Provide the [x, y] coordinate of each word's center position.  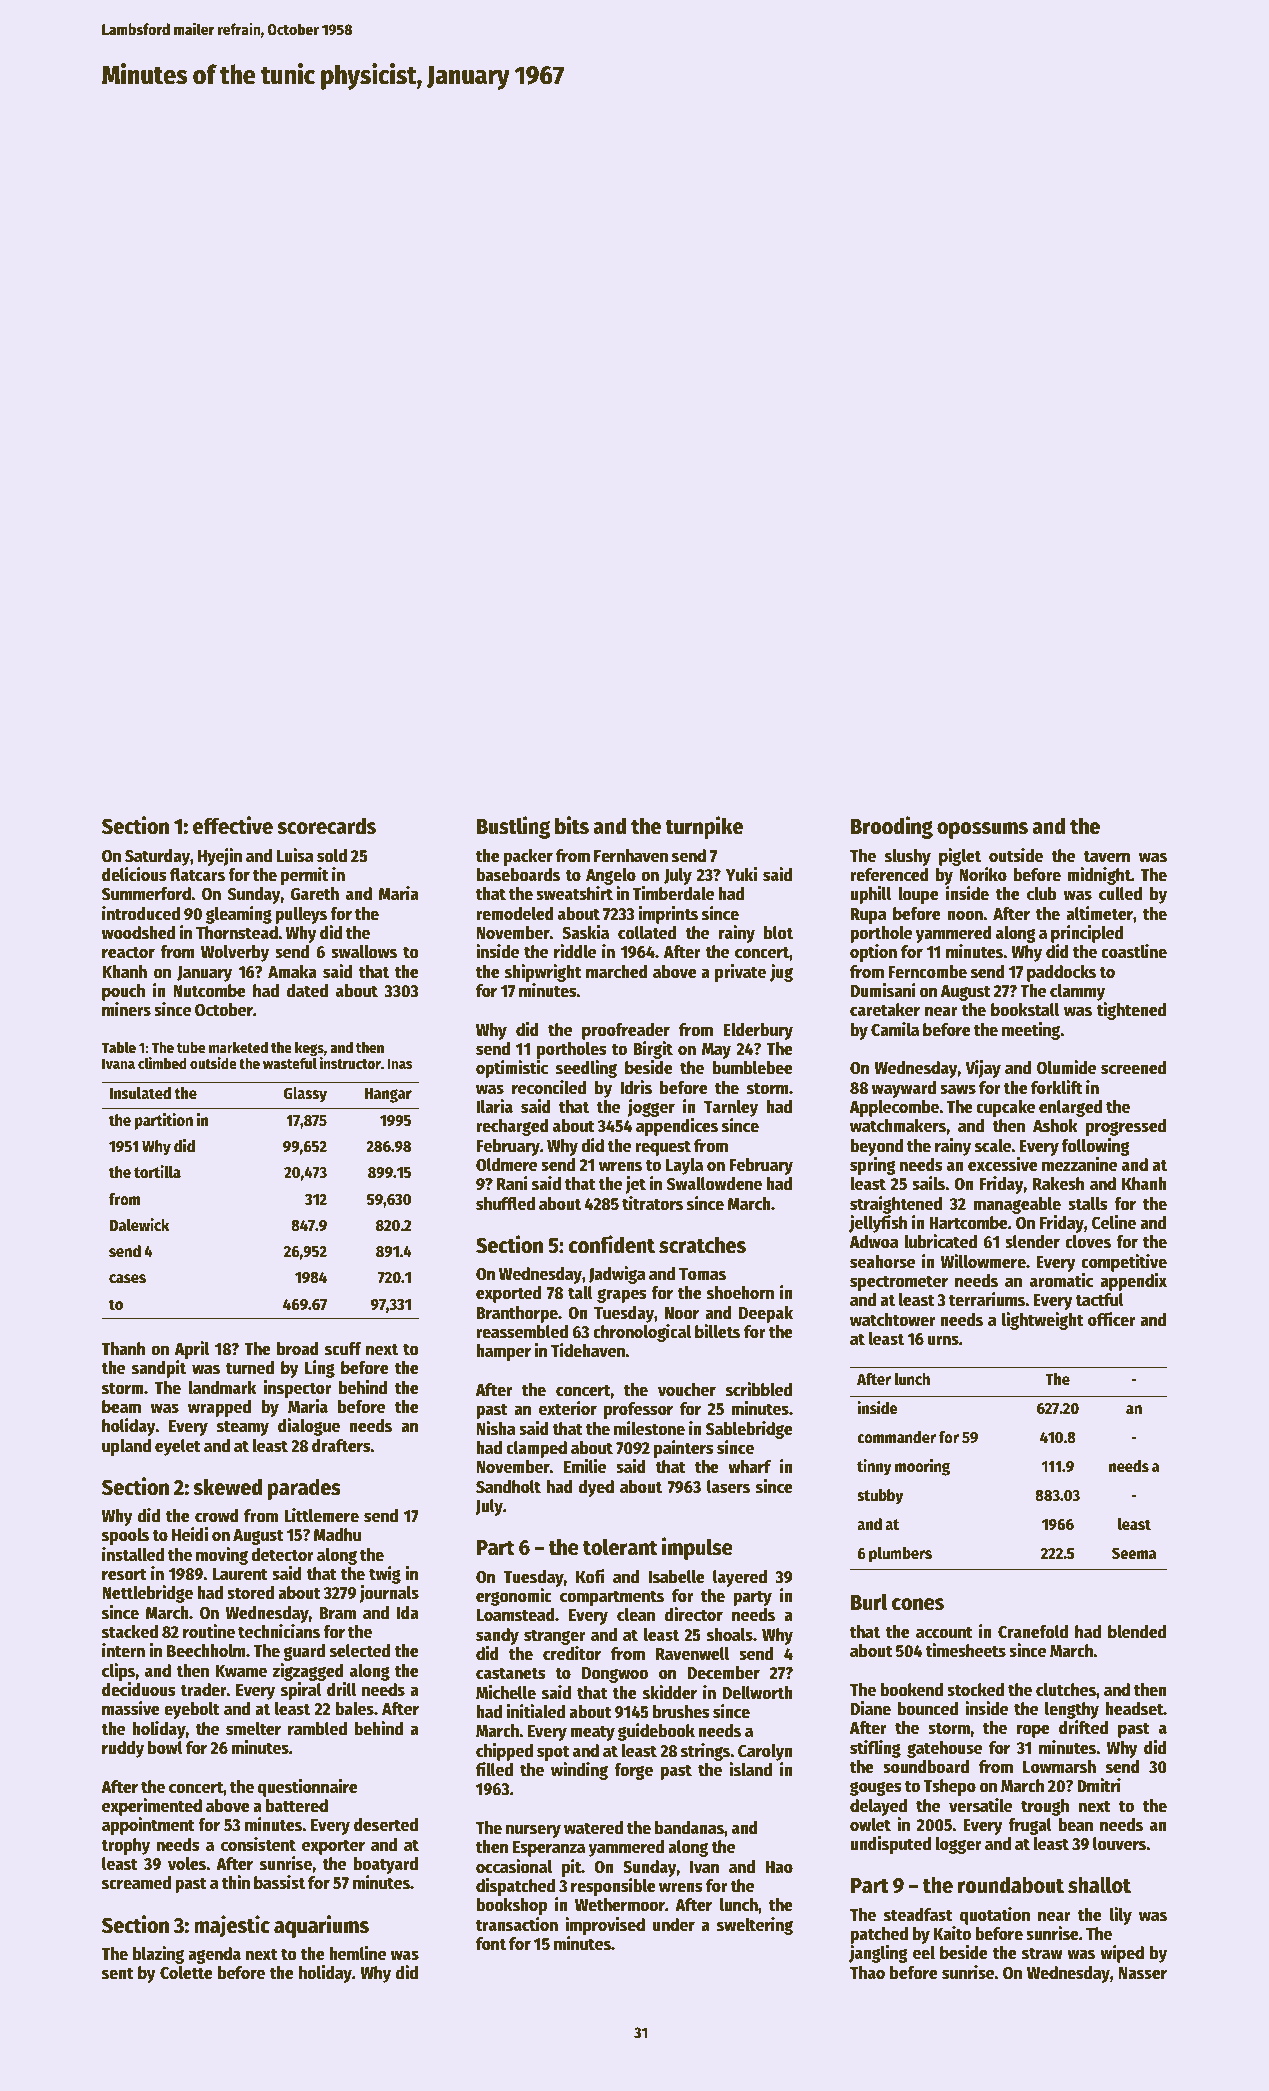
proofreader [626, 1031]
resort [124, 1574]
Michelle [506, 1692]
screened [1133, 1068]
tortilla [157, 1172]
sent [117, 1973]
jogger [651, 1108]
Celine [1114, 1222]
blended [1137, 1632]
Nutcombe [209, 991]
